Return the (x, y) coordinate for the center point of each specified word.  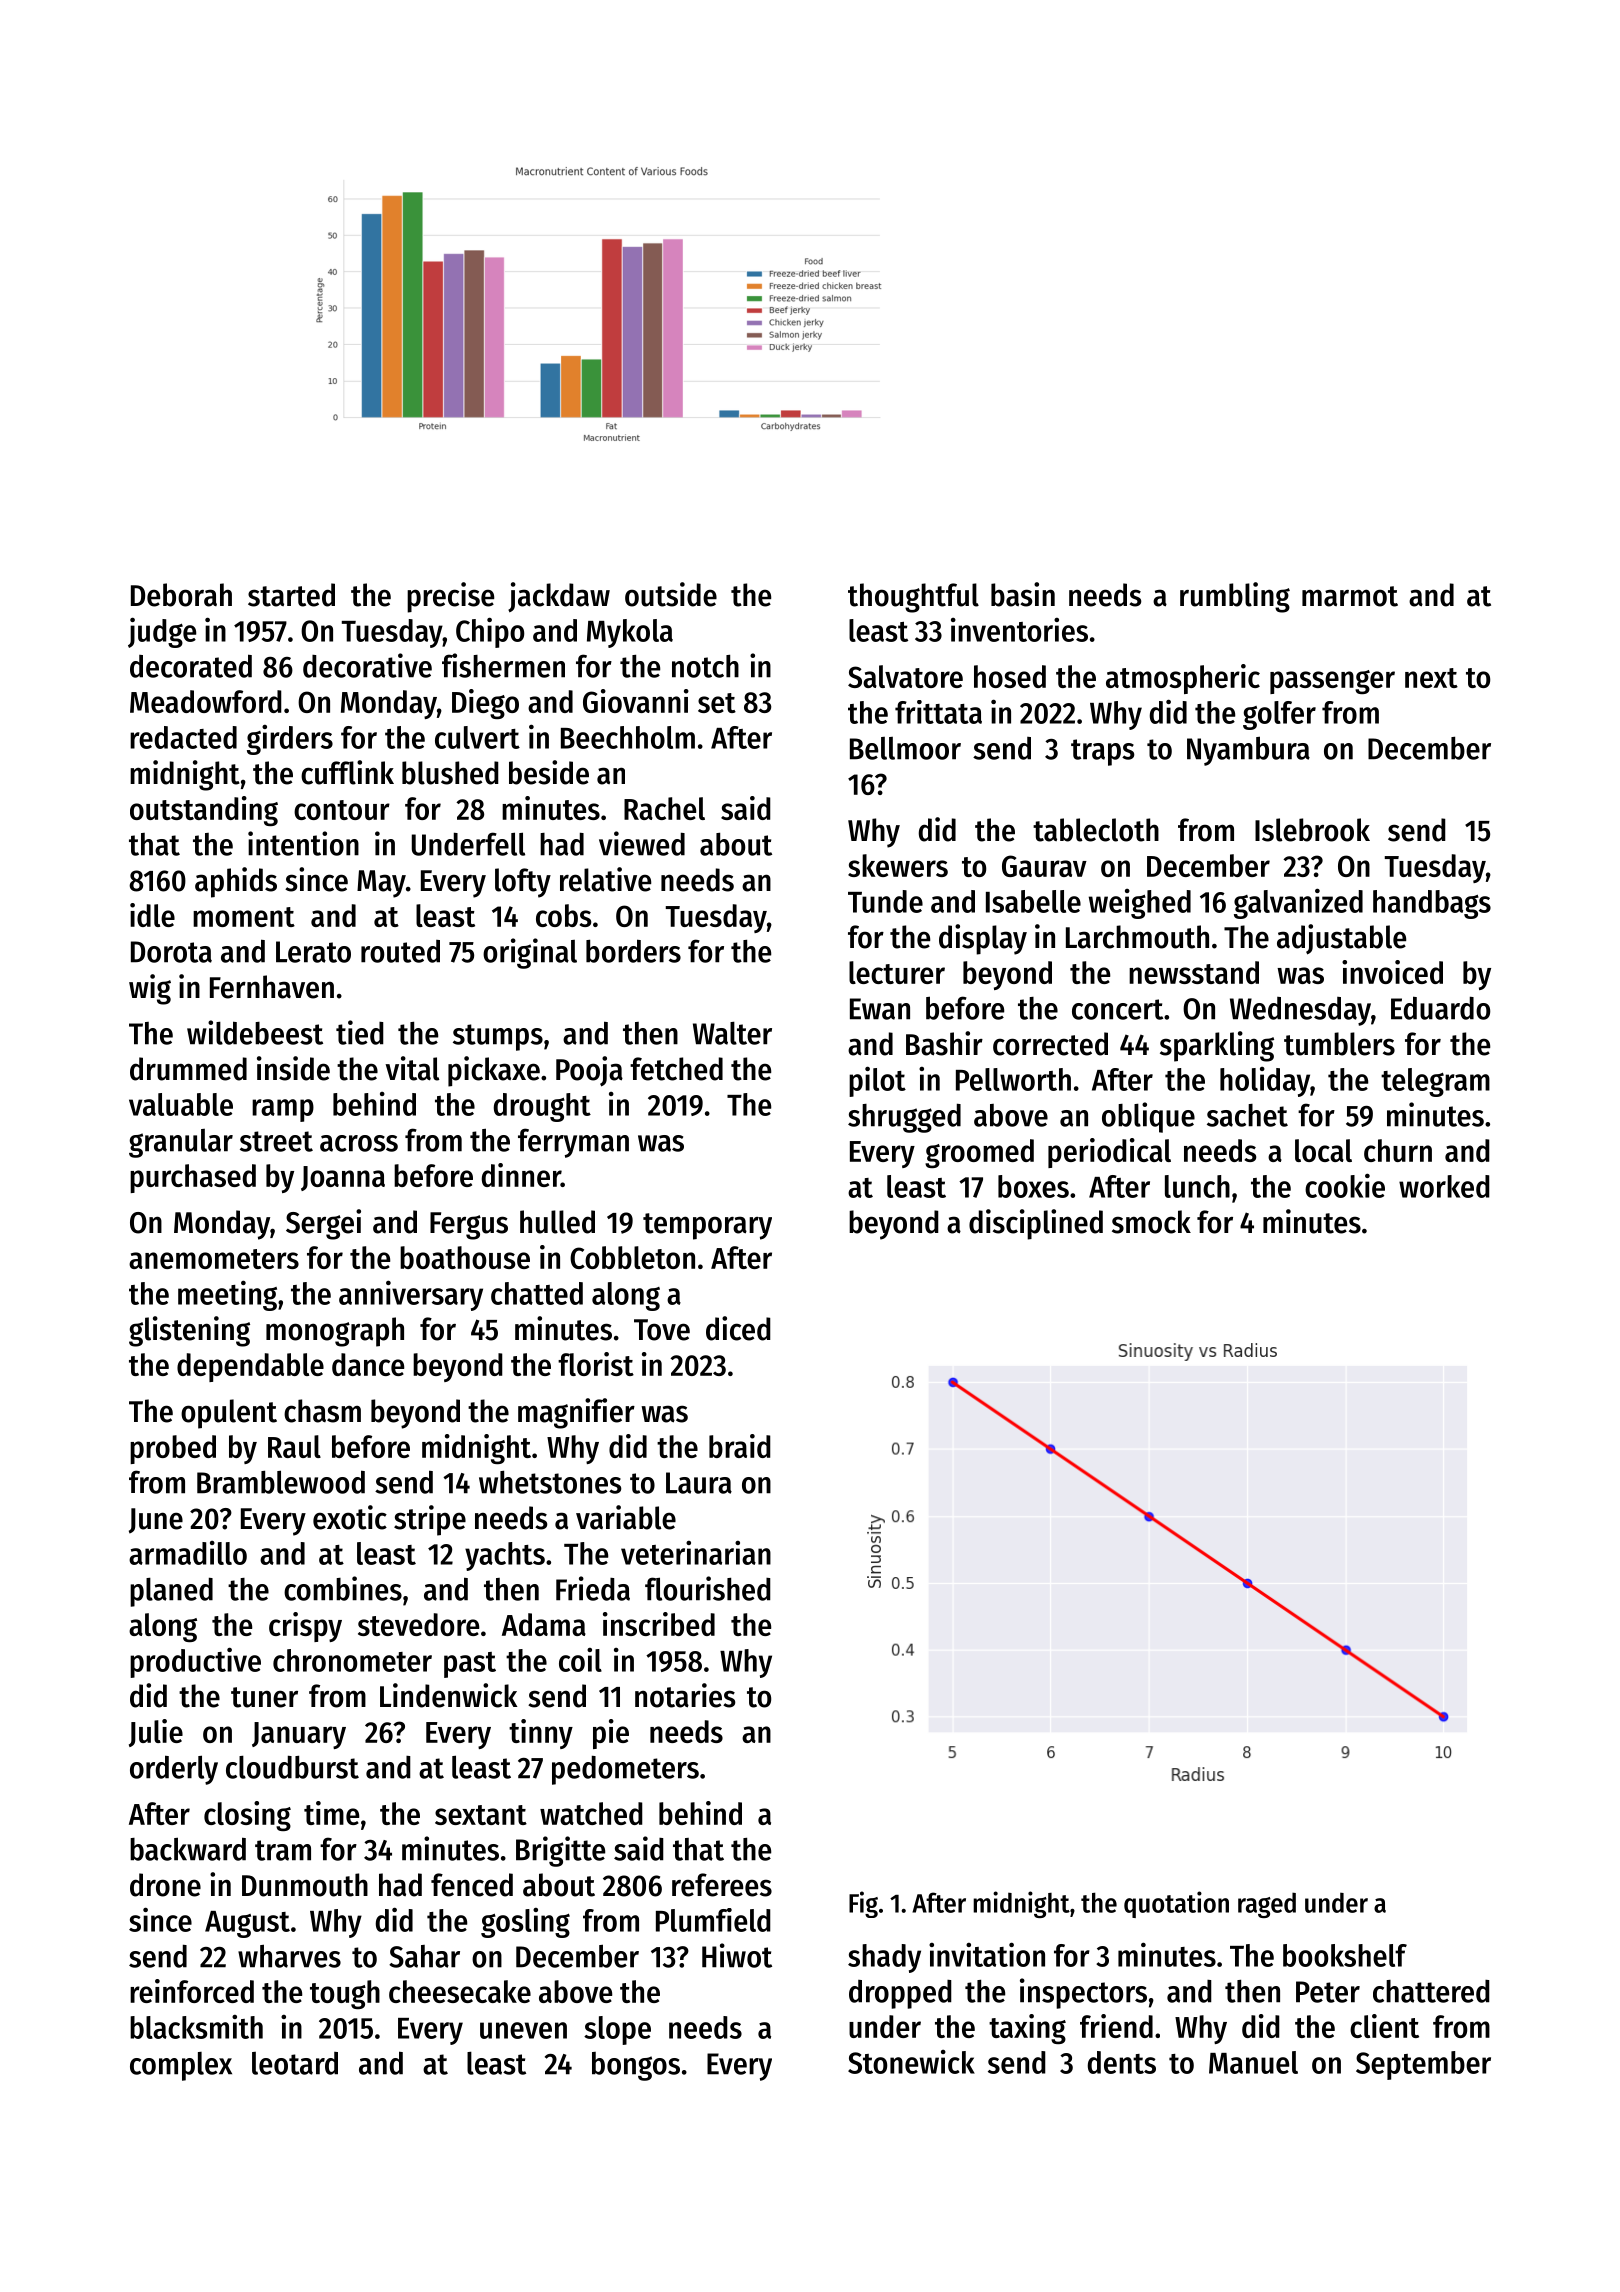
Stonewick (911, 2062)
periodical (1109, 1153)
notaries (685, 1695)
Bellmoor (905, 748)
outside (671, 594)
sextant (481, 1815)
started (291, 595)
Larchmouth (1137, 937)
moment (244, 917)
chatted (537, 1293)
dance (368, 1364)
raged (1267, 1905)
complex (181, 2066)
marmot (1350, 596)
